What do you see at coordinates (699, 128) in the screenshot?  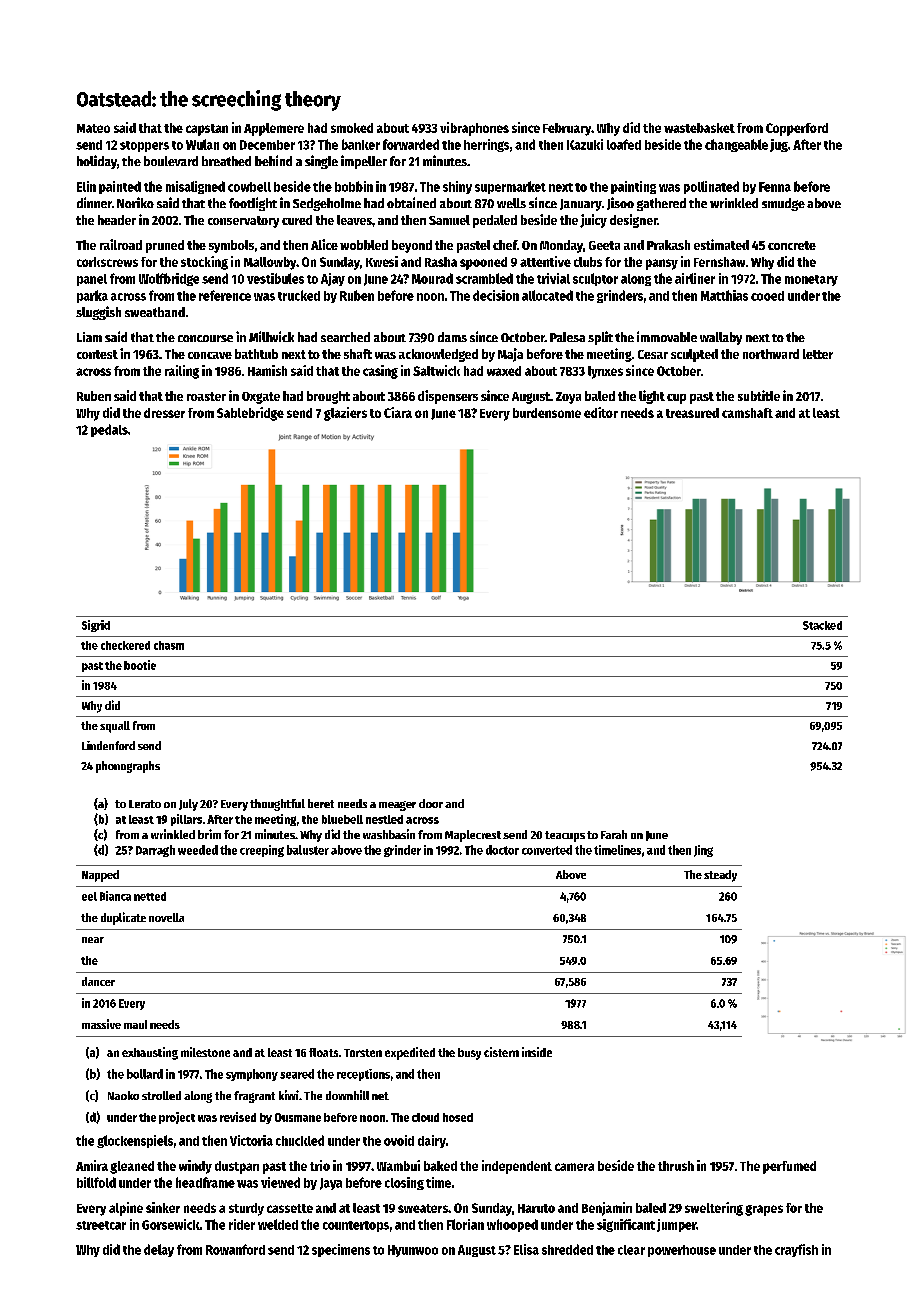 I see `wastebasket` at bounding box center [699, 128].
